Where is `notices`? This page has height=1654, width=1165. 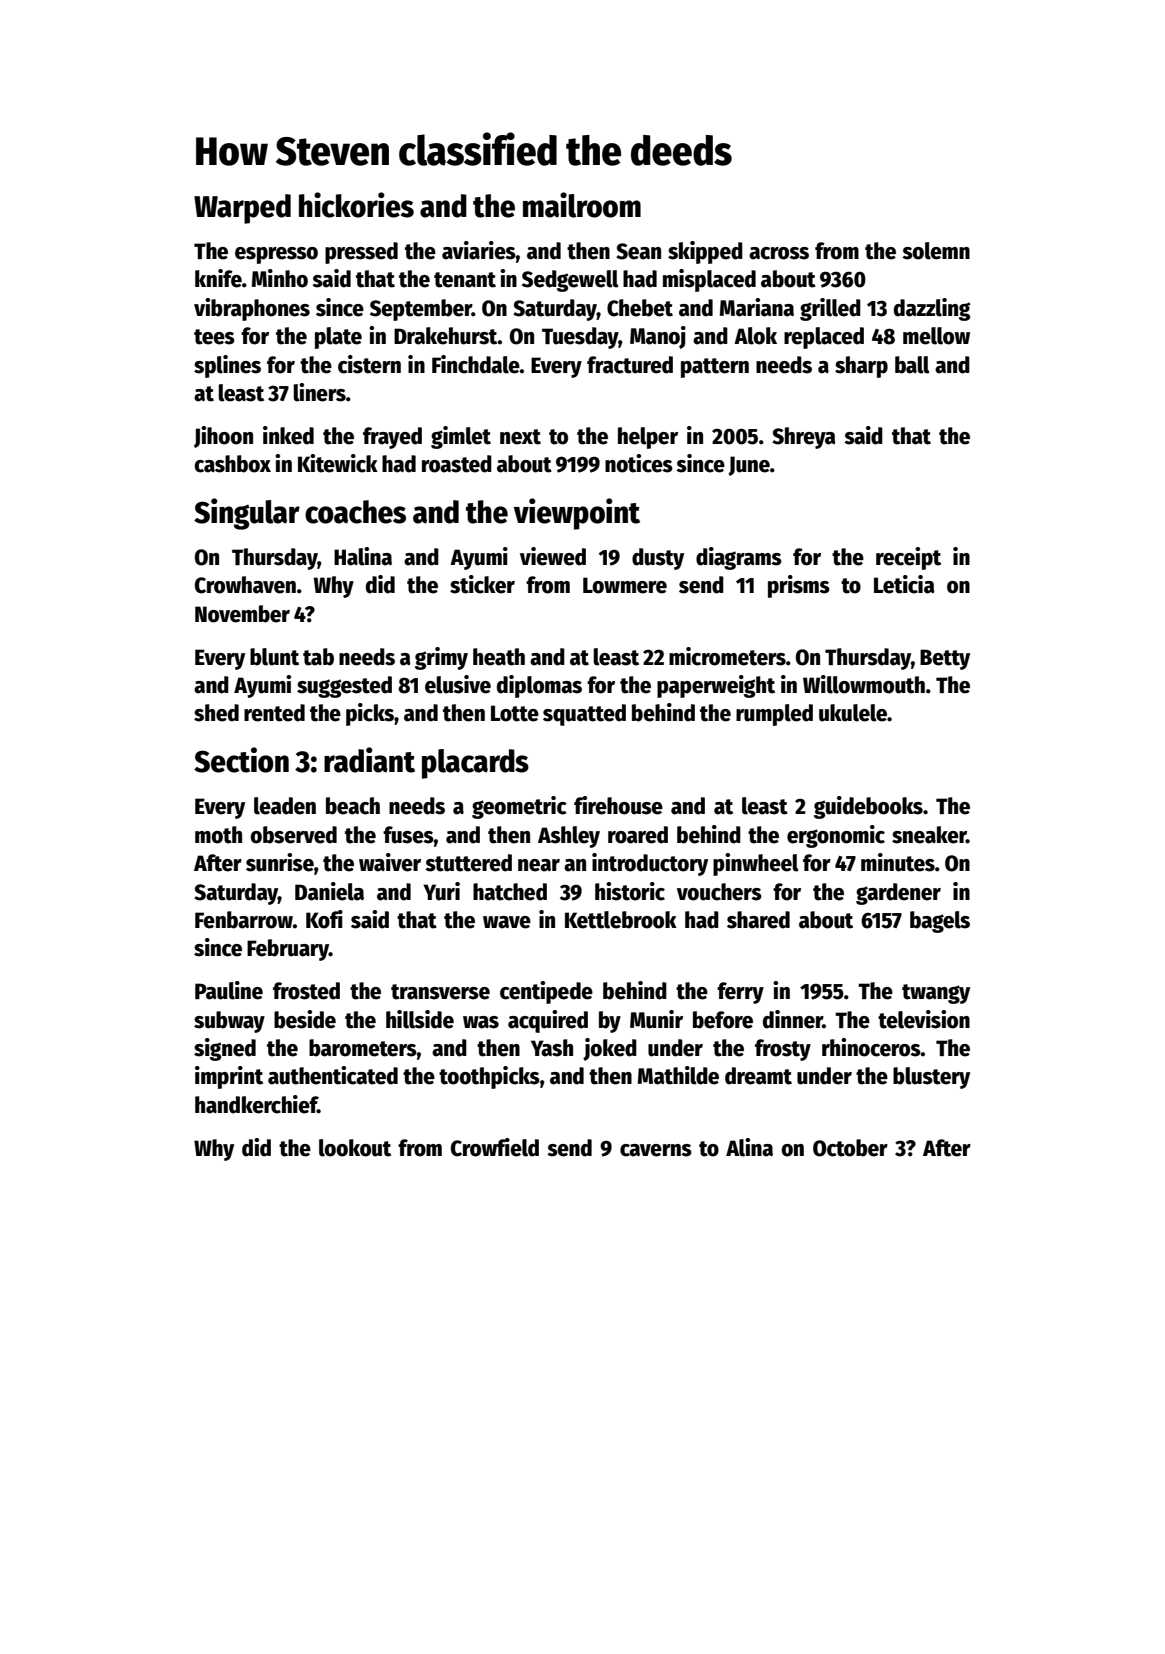
notices is located at coordinates (639, 463).
